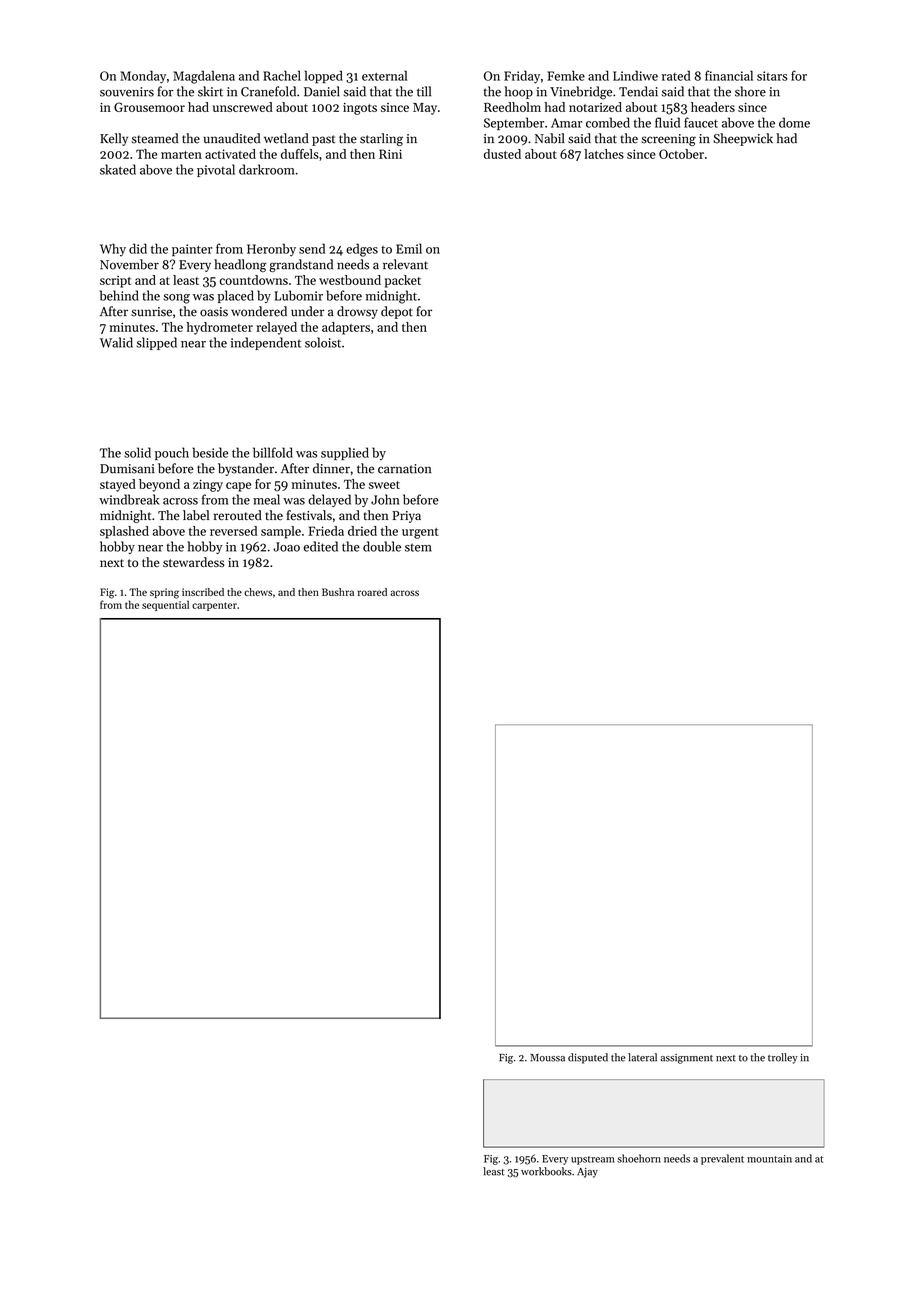  What do you see at coordinates (214, 606) in the screenshot?
I see `carpenter` at bounding box center [214, 606].
